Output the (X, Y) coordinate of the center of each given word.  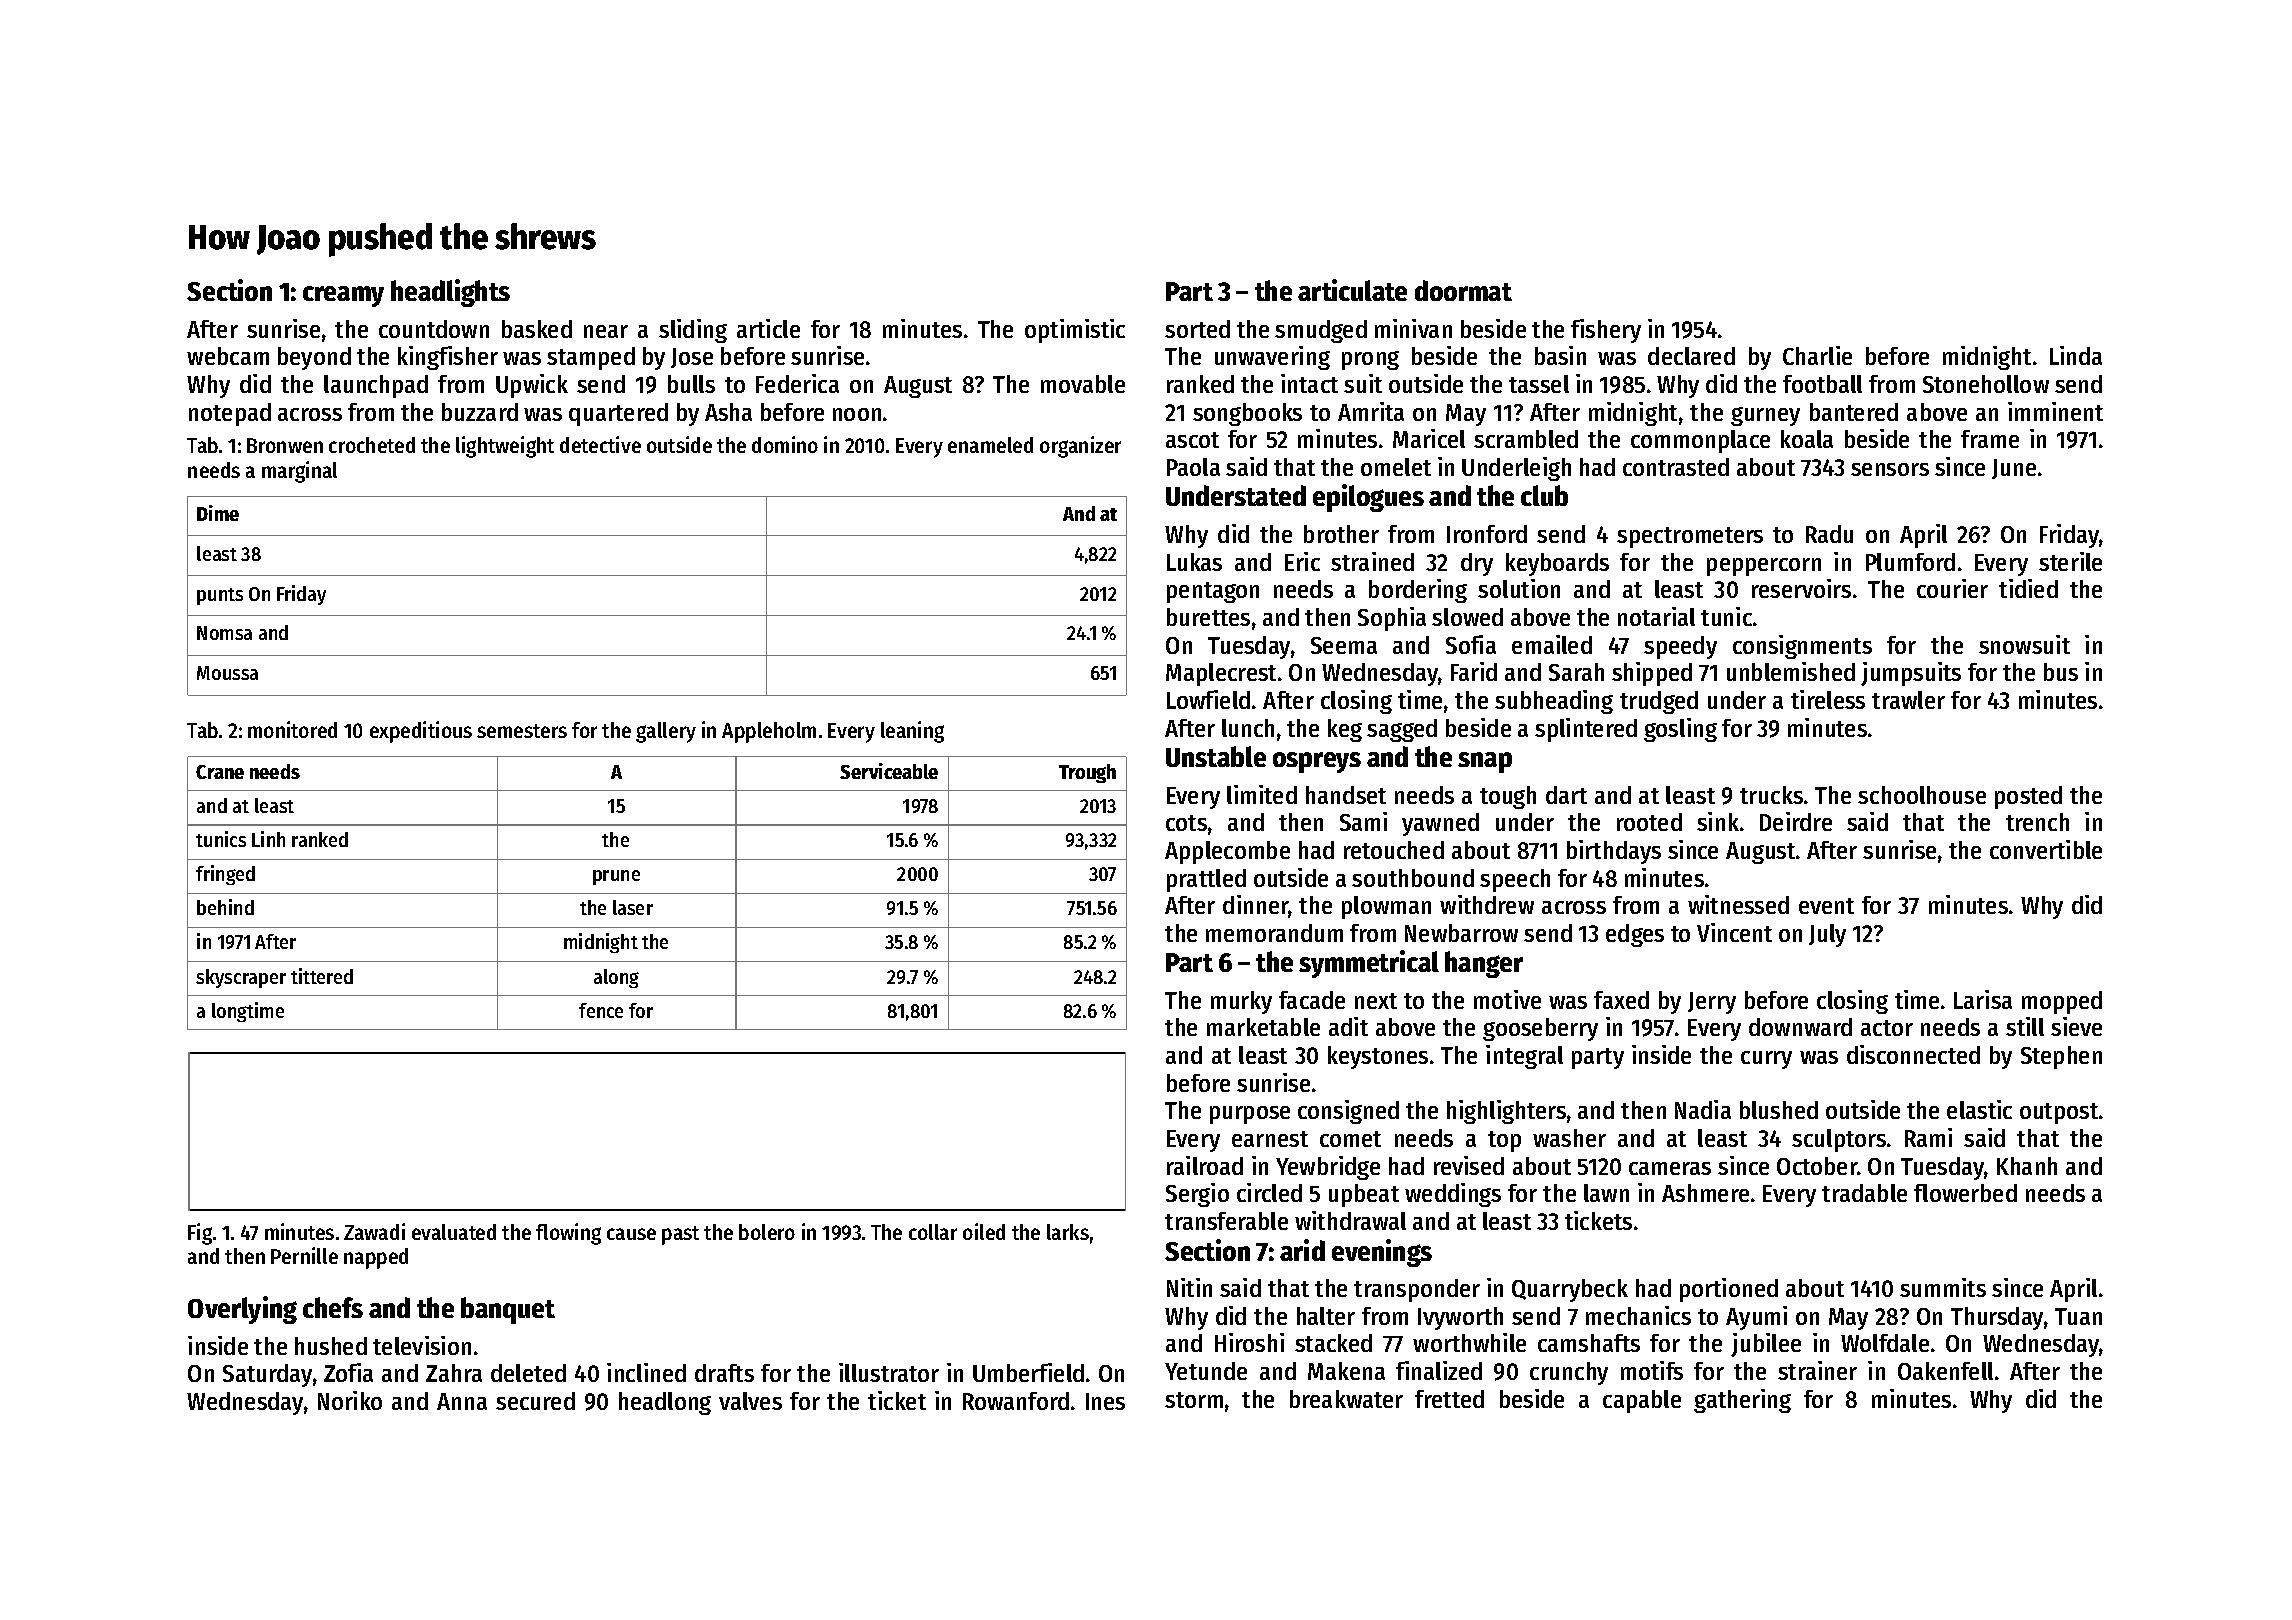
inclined (646, 1372)
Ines (1105, 1401)
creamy (343, 296)
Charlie (1817, 355)
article (768, 328)
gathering (1742, 1401)
